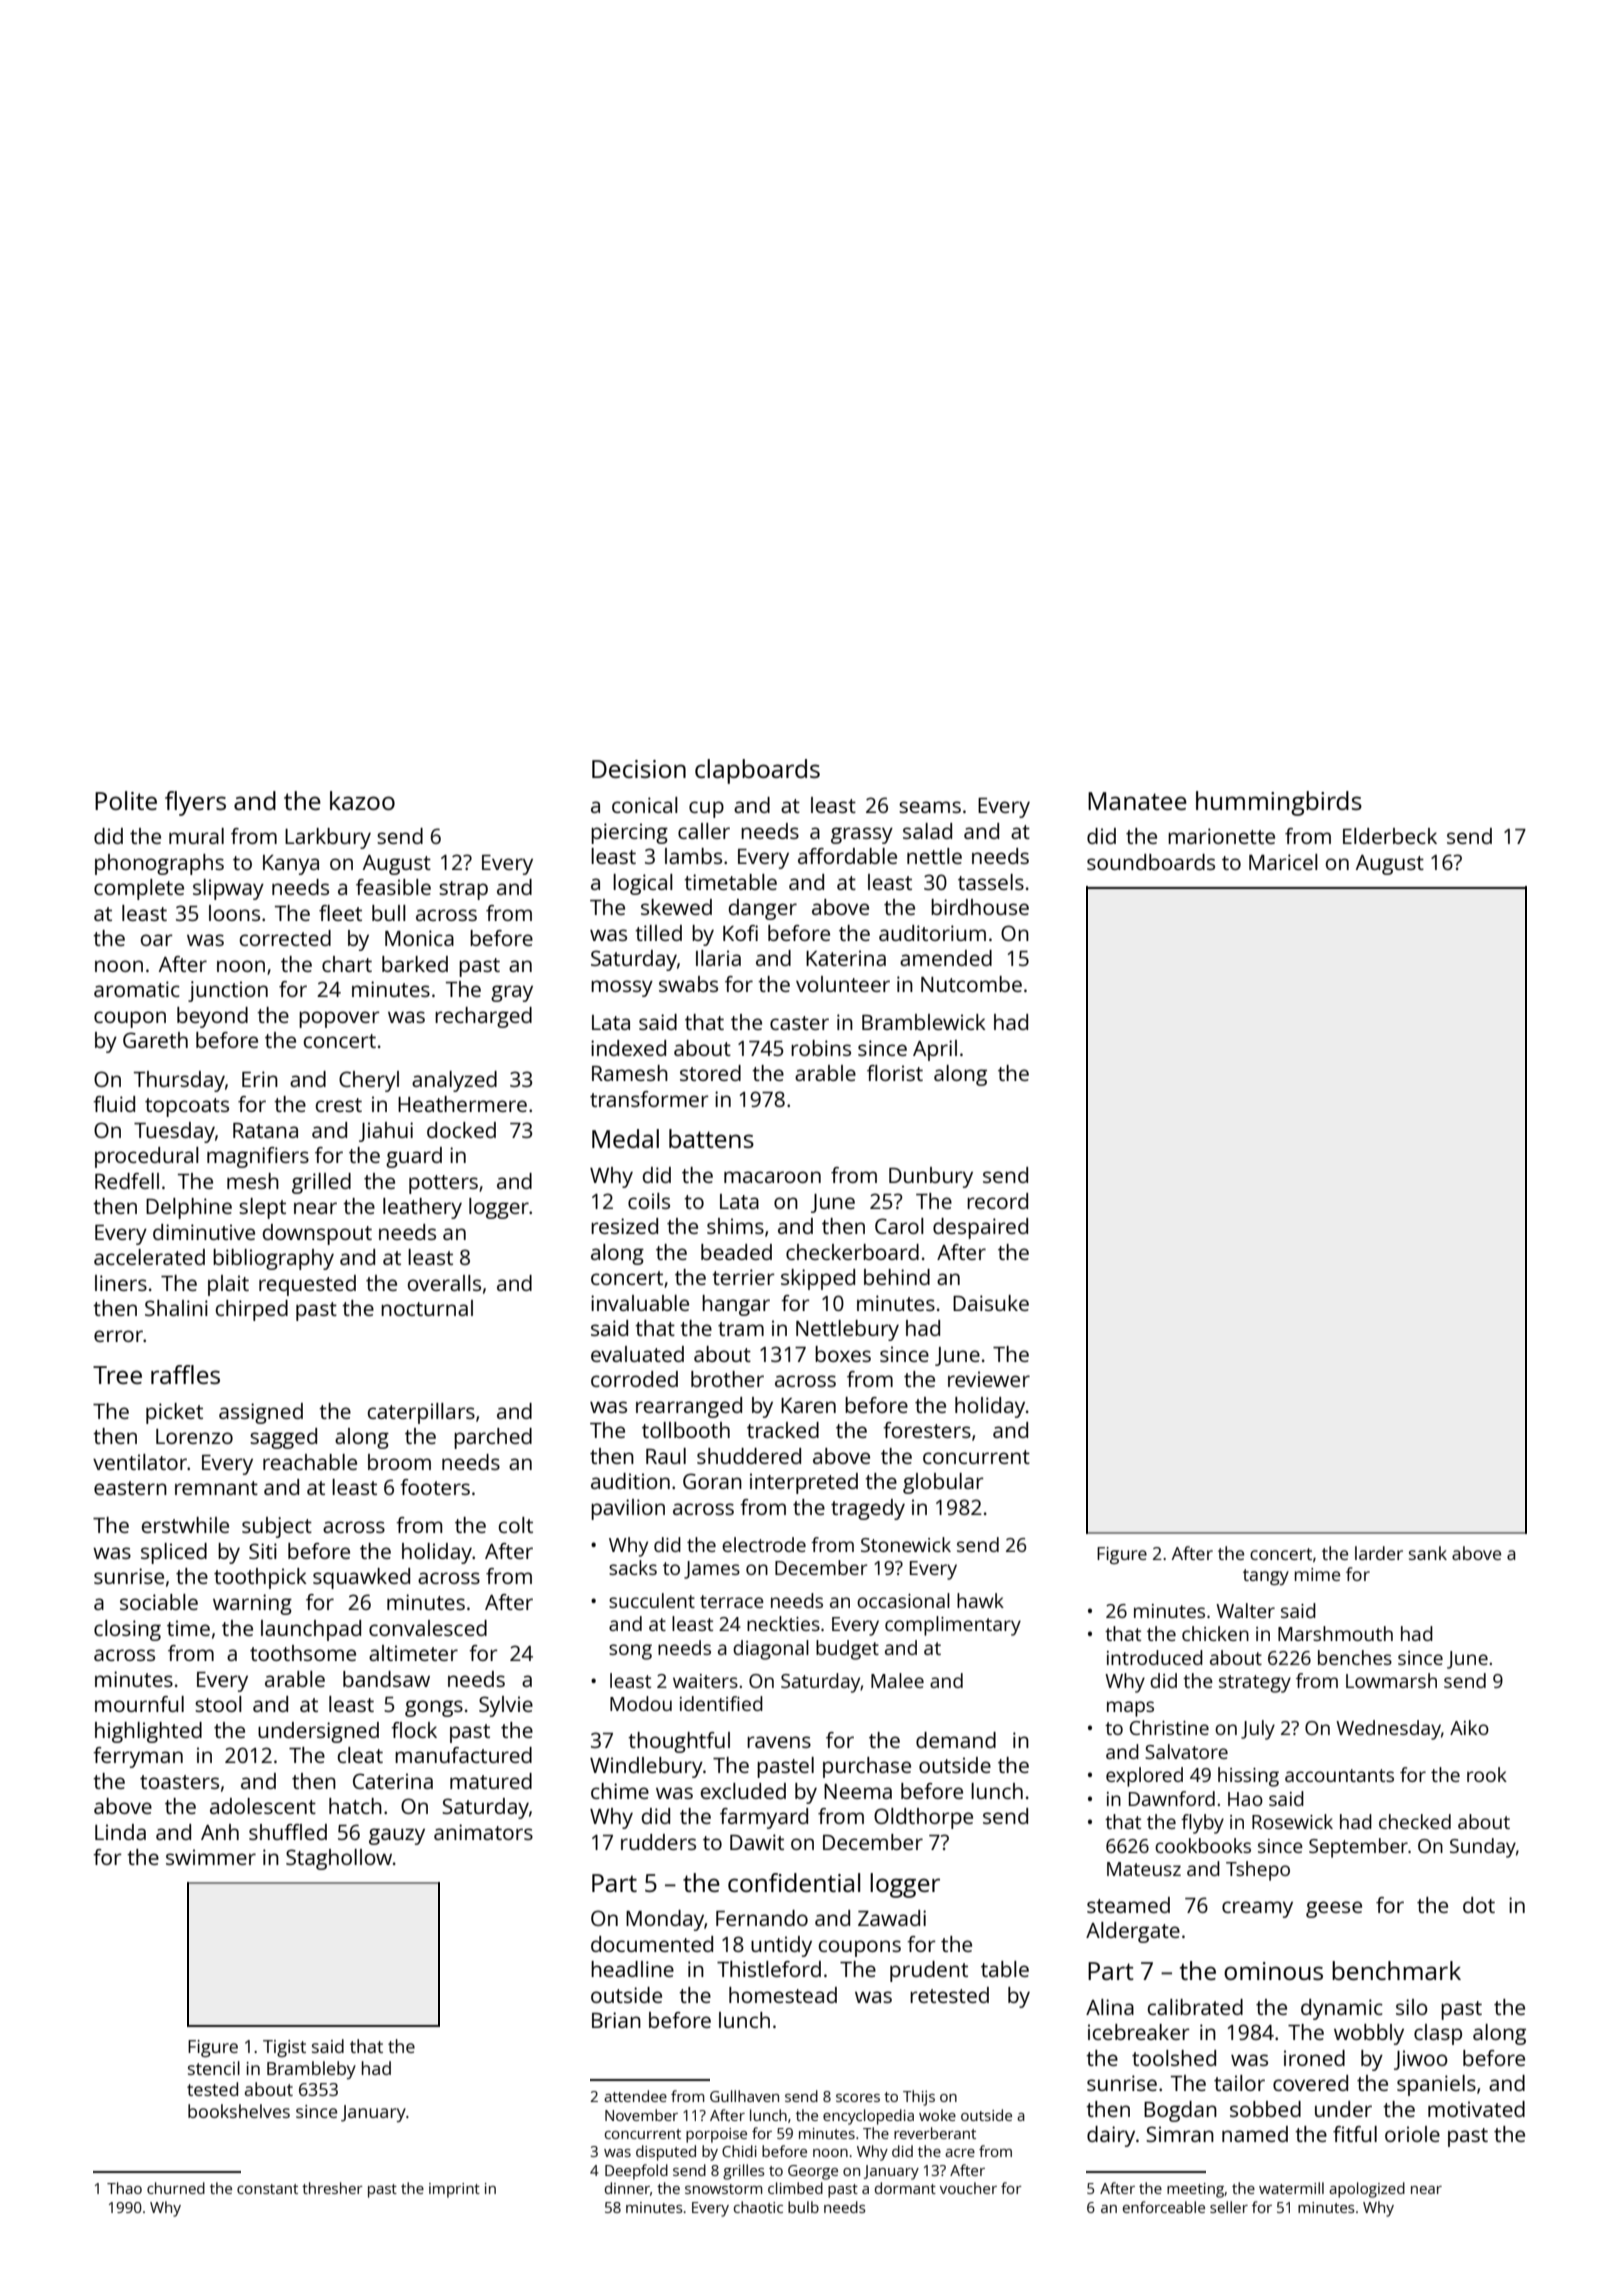 Image resolution: width=1620 pixels, height=2292 pixels. Describe the element at coordinates (630, 1481) in the screenshot. I see `audition` at that location.
